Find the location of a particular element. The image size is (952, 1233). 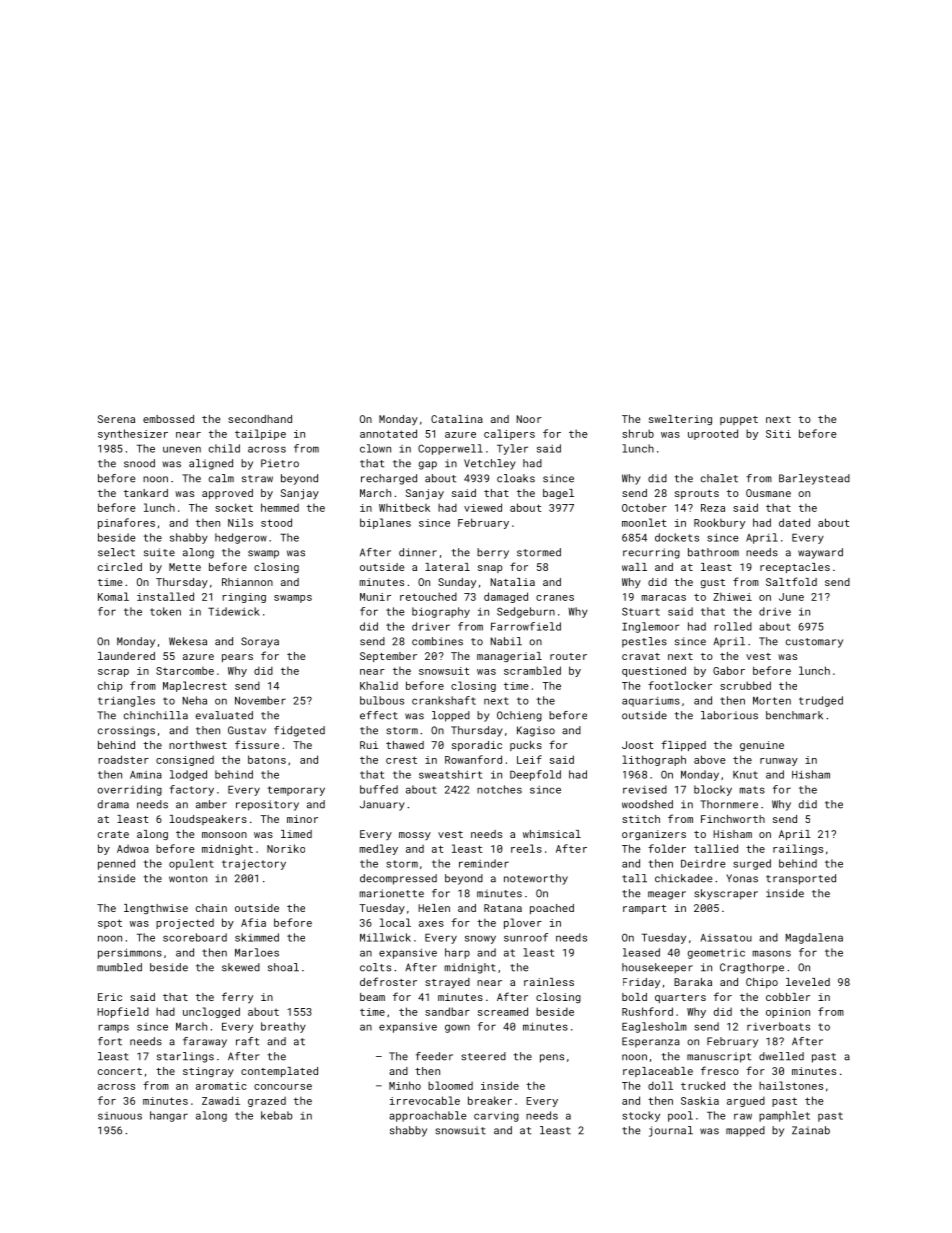

wonton is located at coordinates (188, 879).
